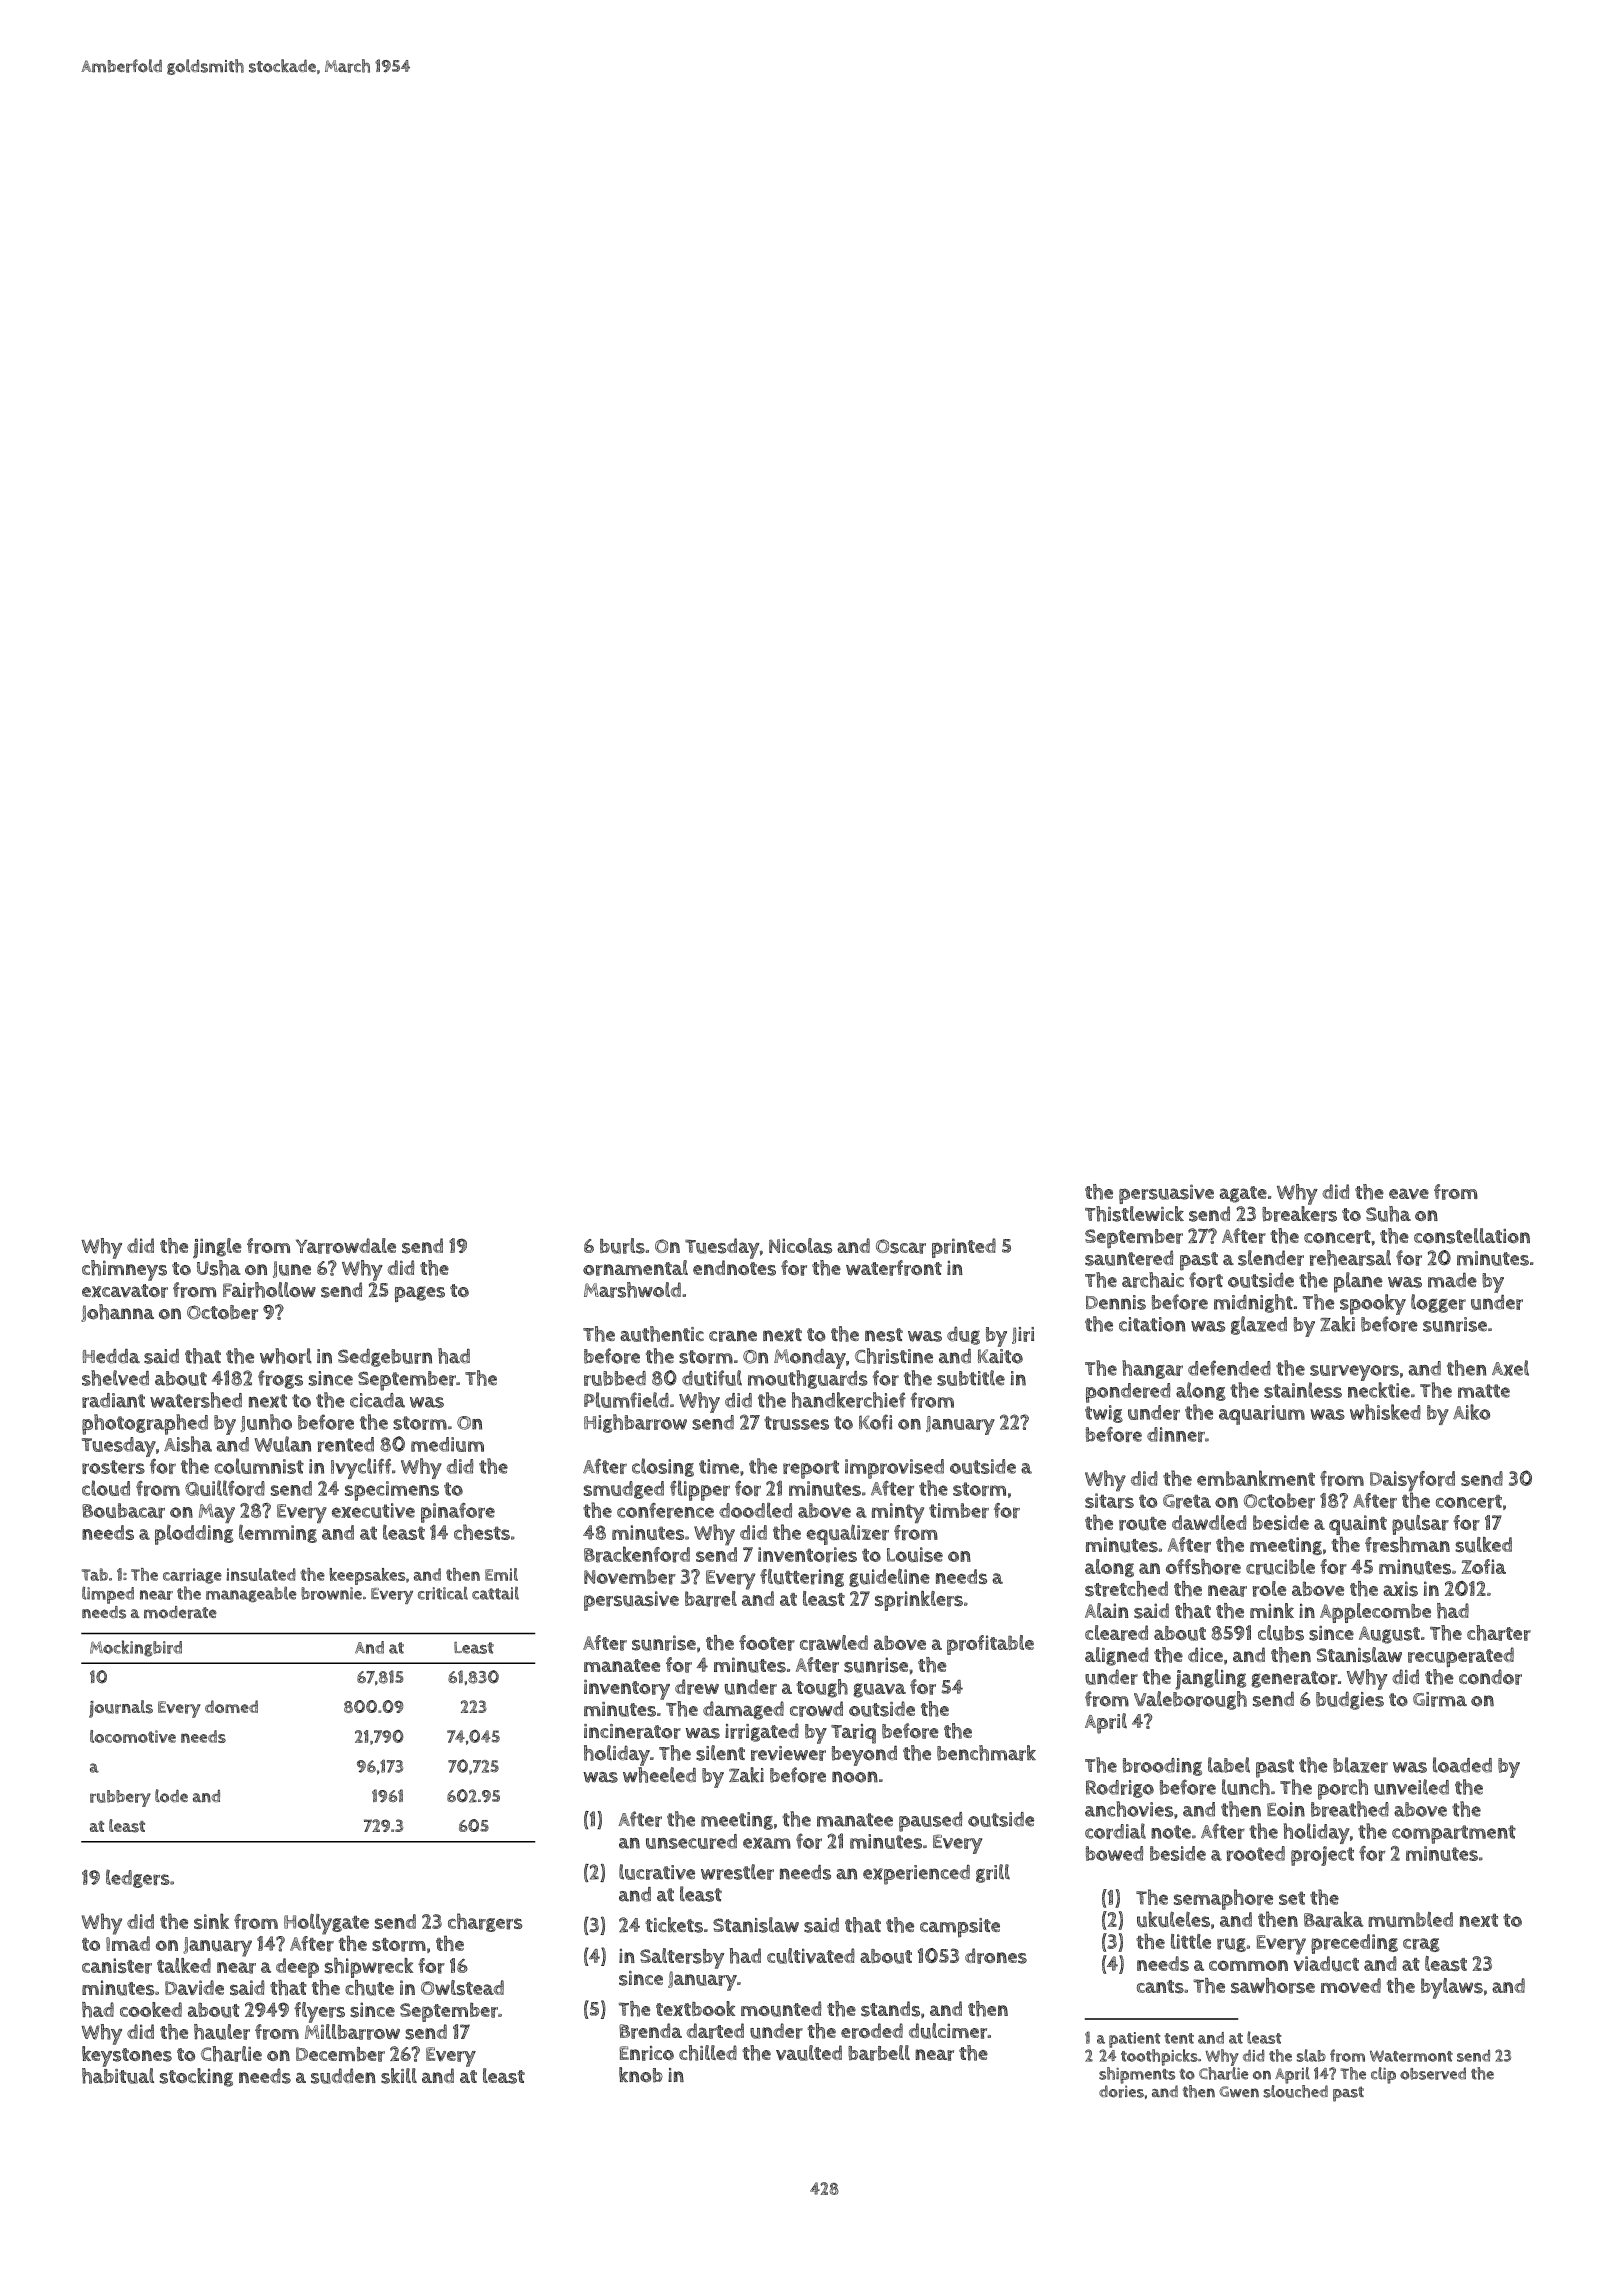  What do you see at coordinates (171, 1796) in the document?
I see `lode` at bounding box center [171, 1796].
